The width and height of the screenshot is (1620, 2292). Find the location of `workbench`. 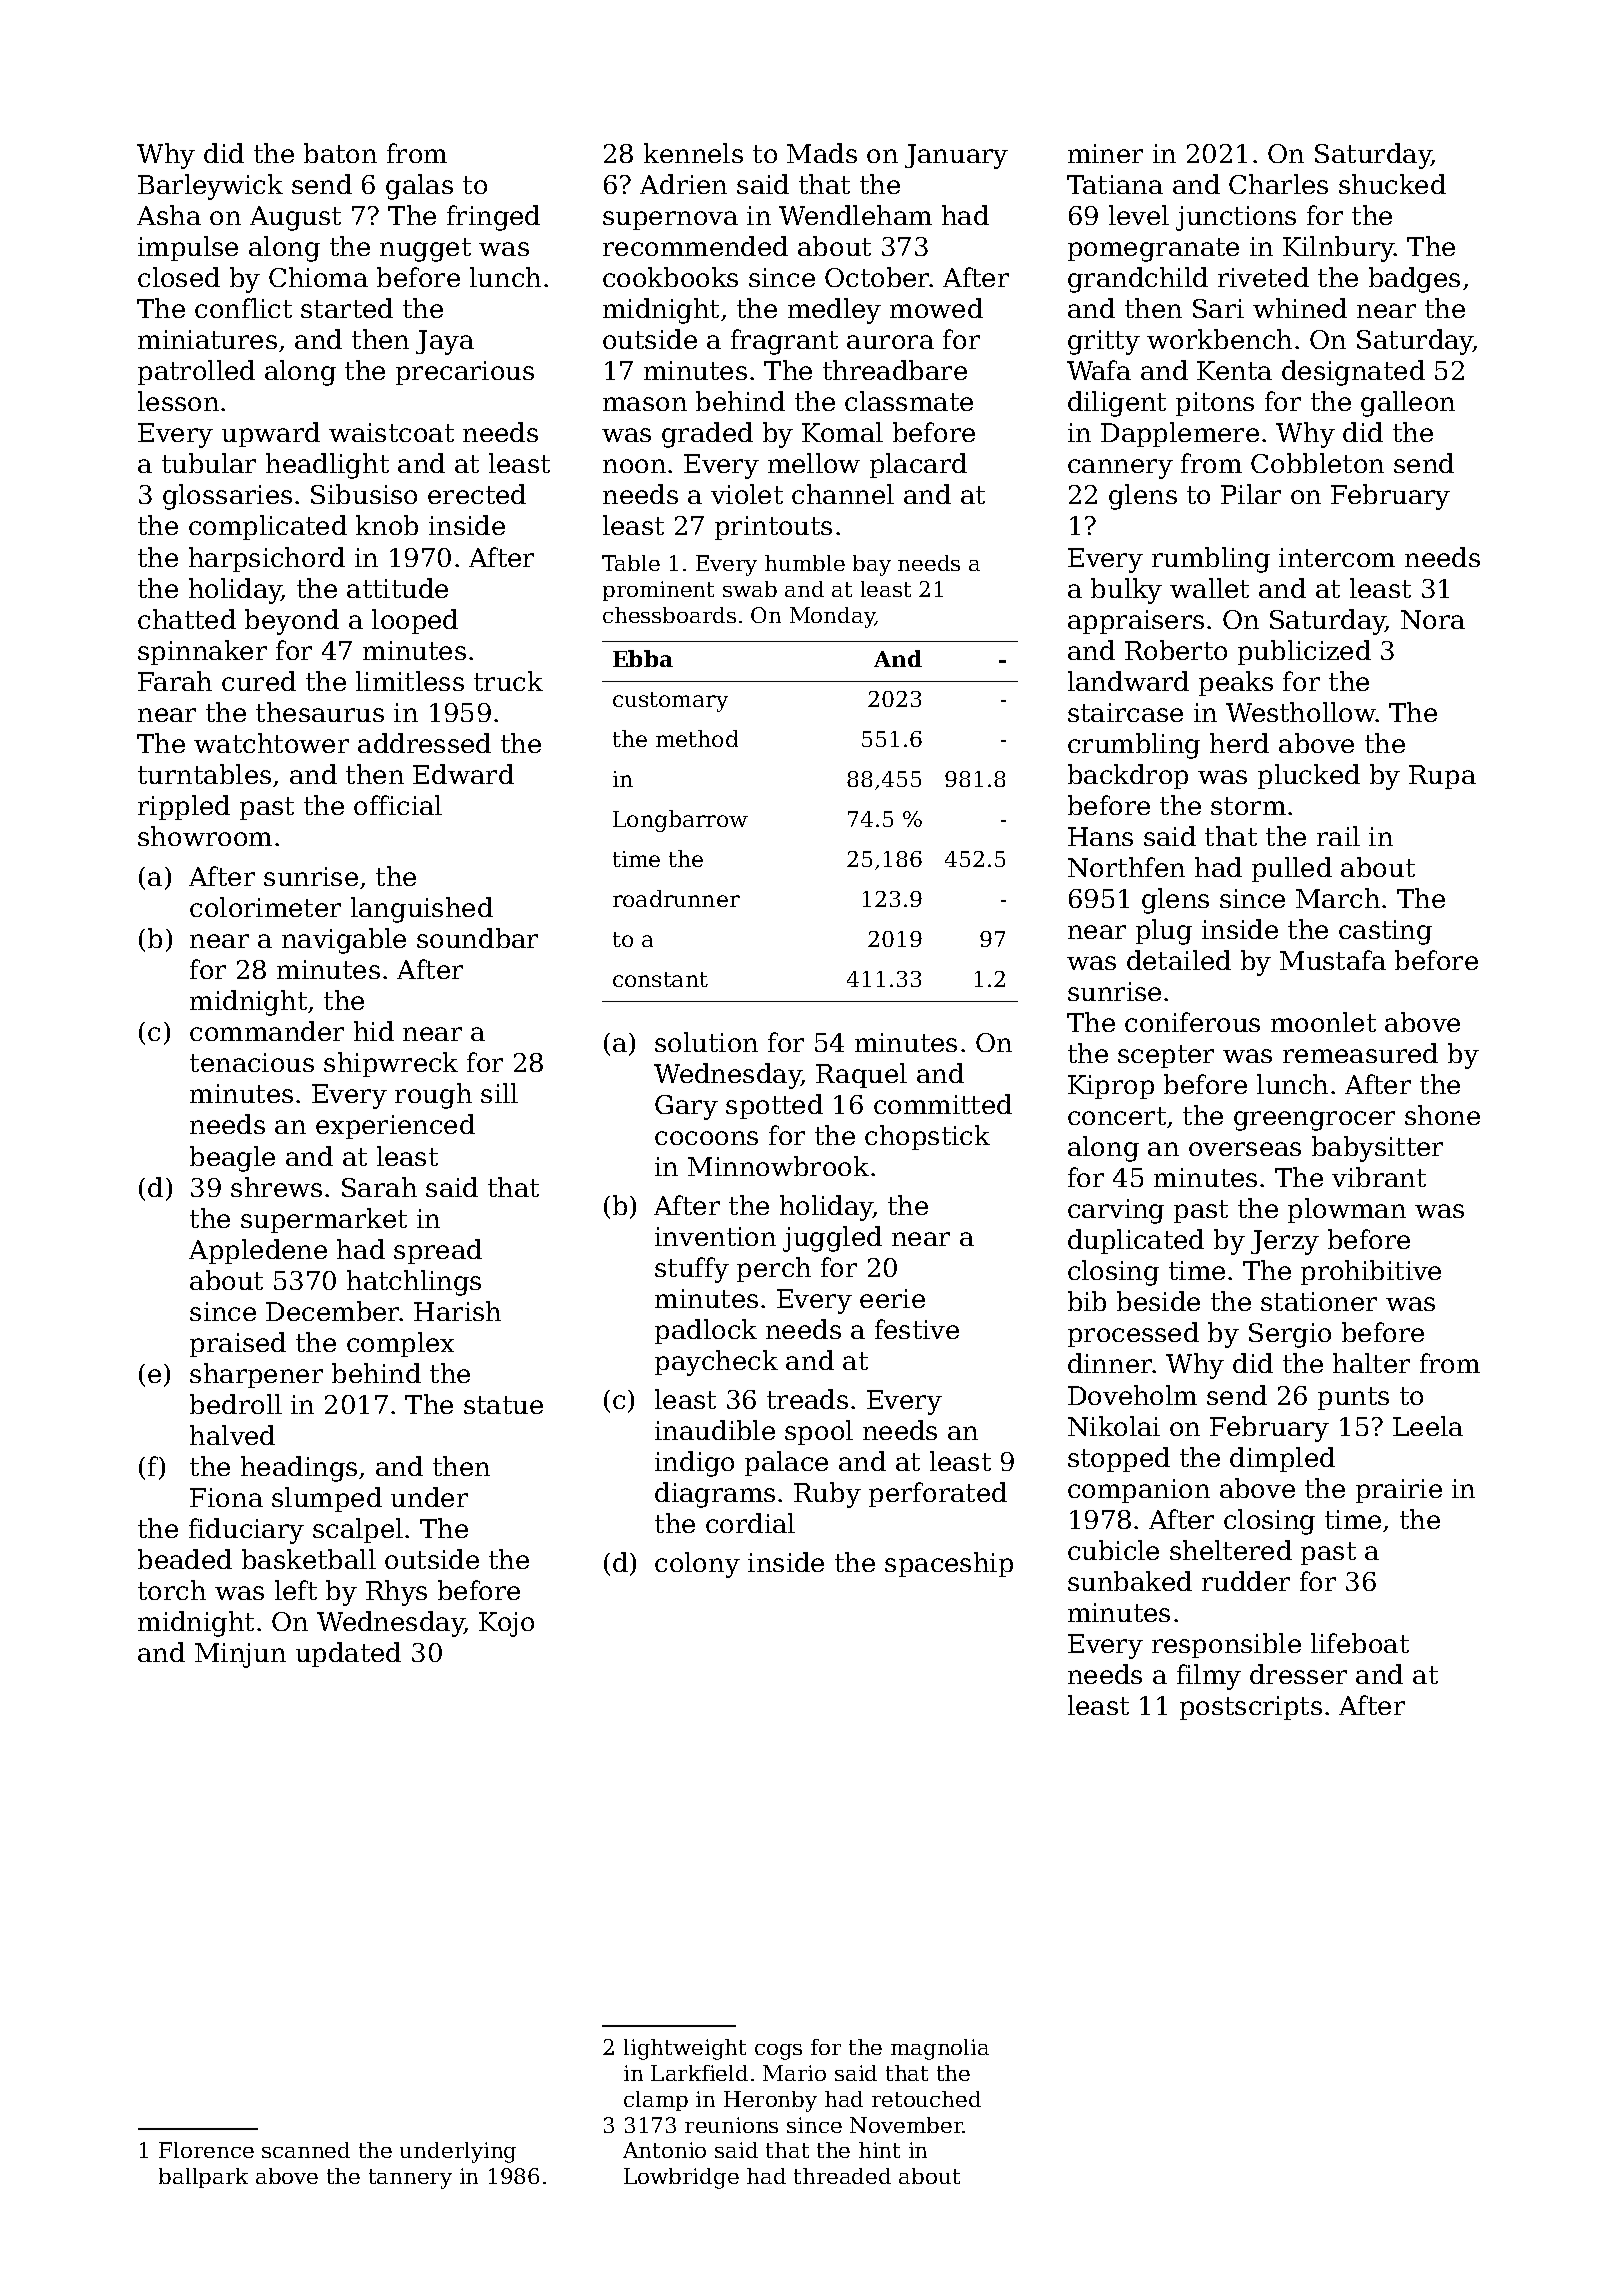

workbench is located at coordinates (1219, 339).
